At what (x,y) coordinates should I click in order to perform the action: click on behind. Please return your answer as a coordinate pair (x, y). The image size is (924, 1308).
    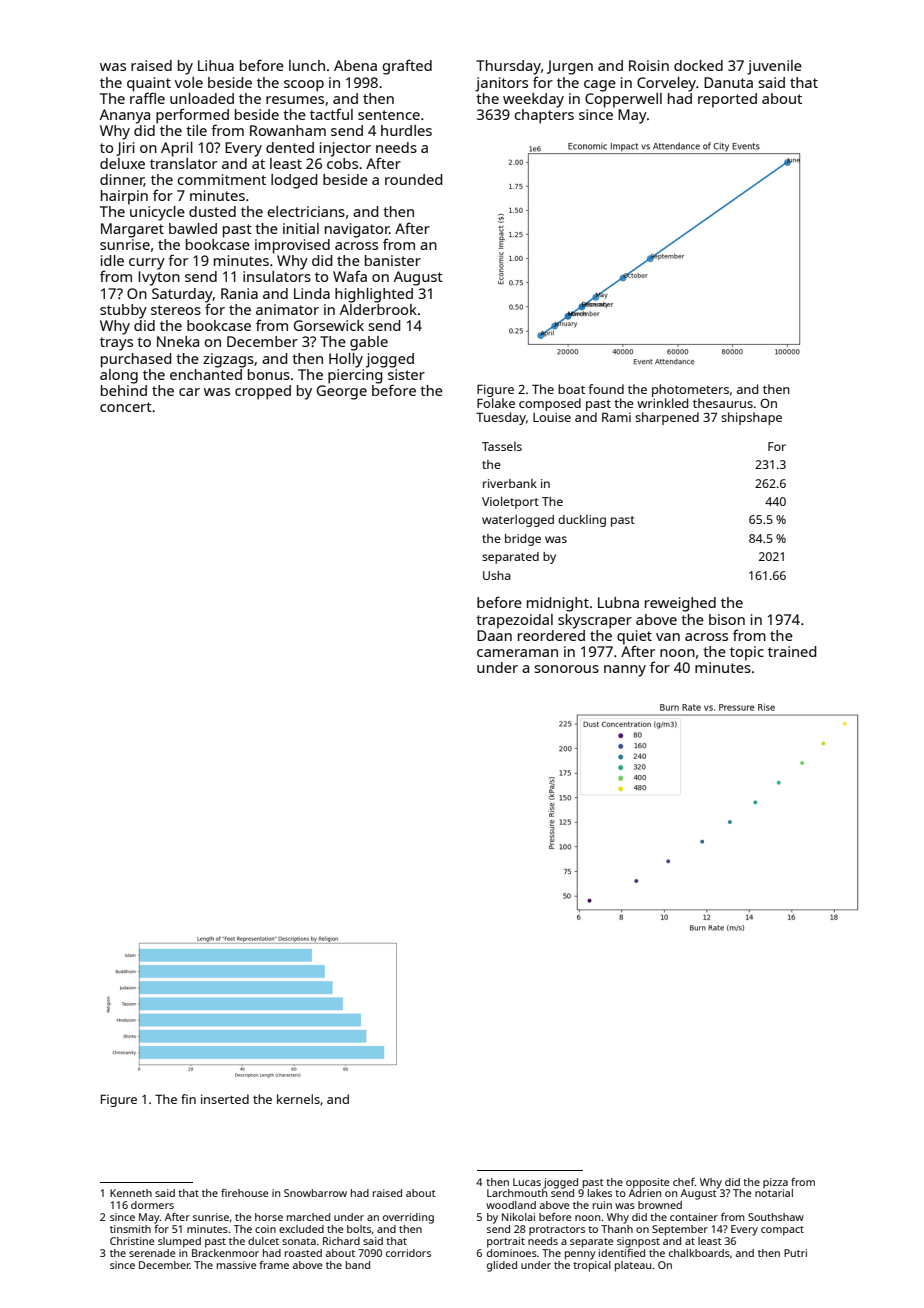
    Looking at the image, I should click on (124, 390).
